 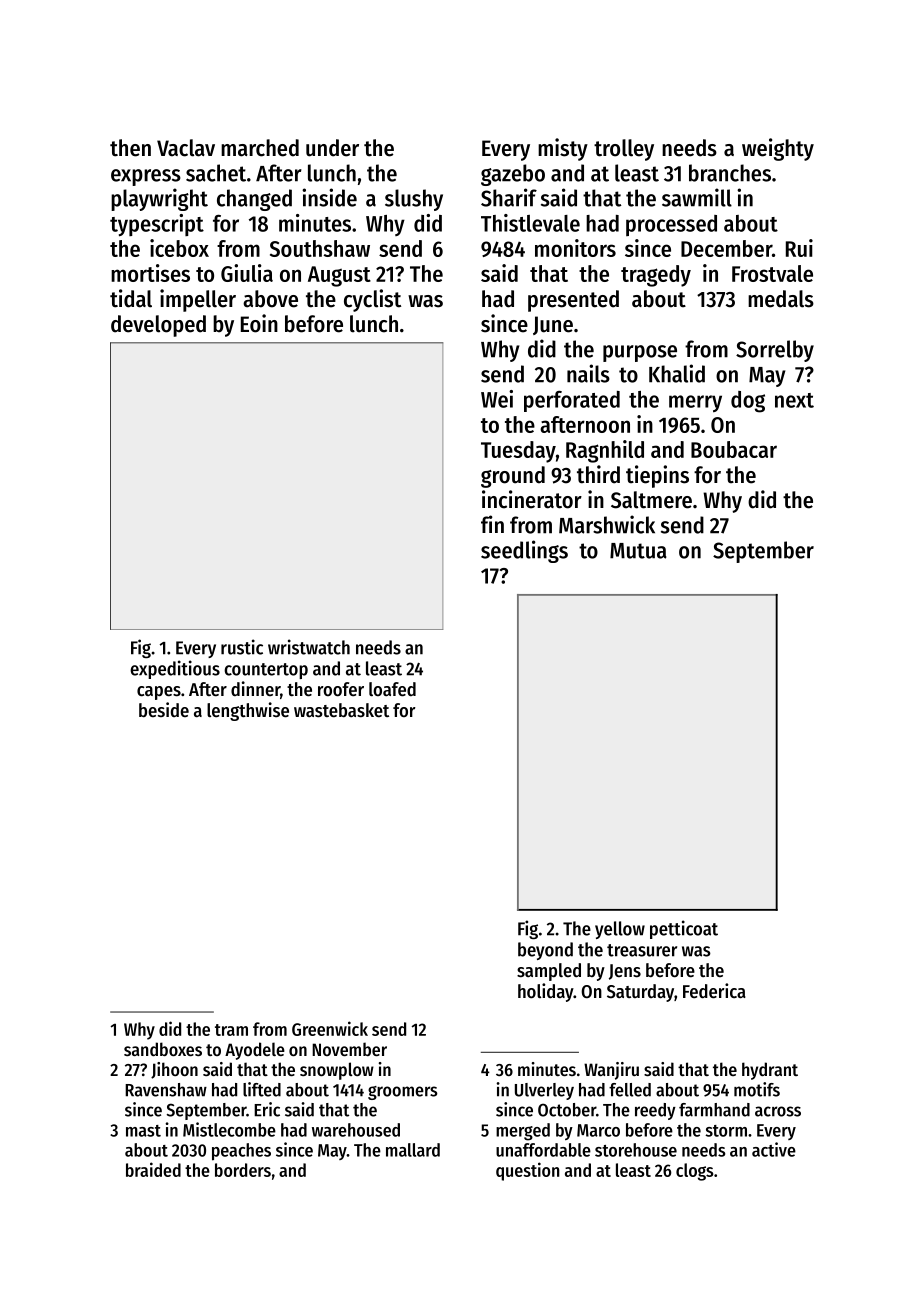 I want to click on Sharif, so click(x=509, y=197).
